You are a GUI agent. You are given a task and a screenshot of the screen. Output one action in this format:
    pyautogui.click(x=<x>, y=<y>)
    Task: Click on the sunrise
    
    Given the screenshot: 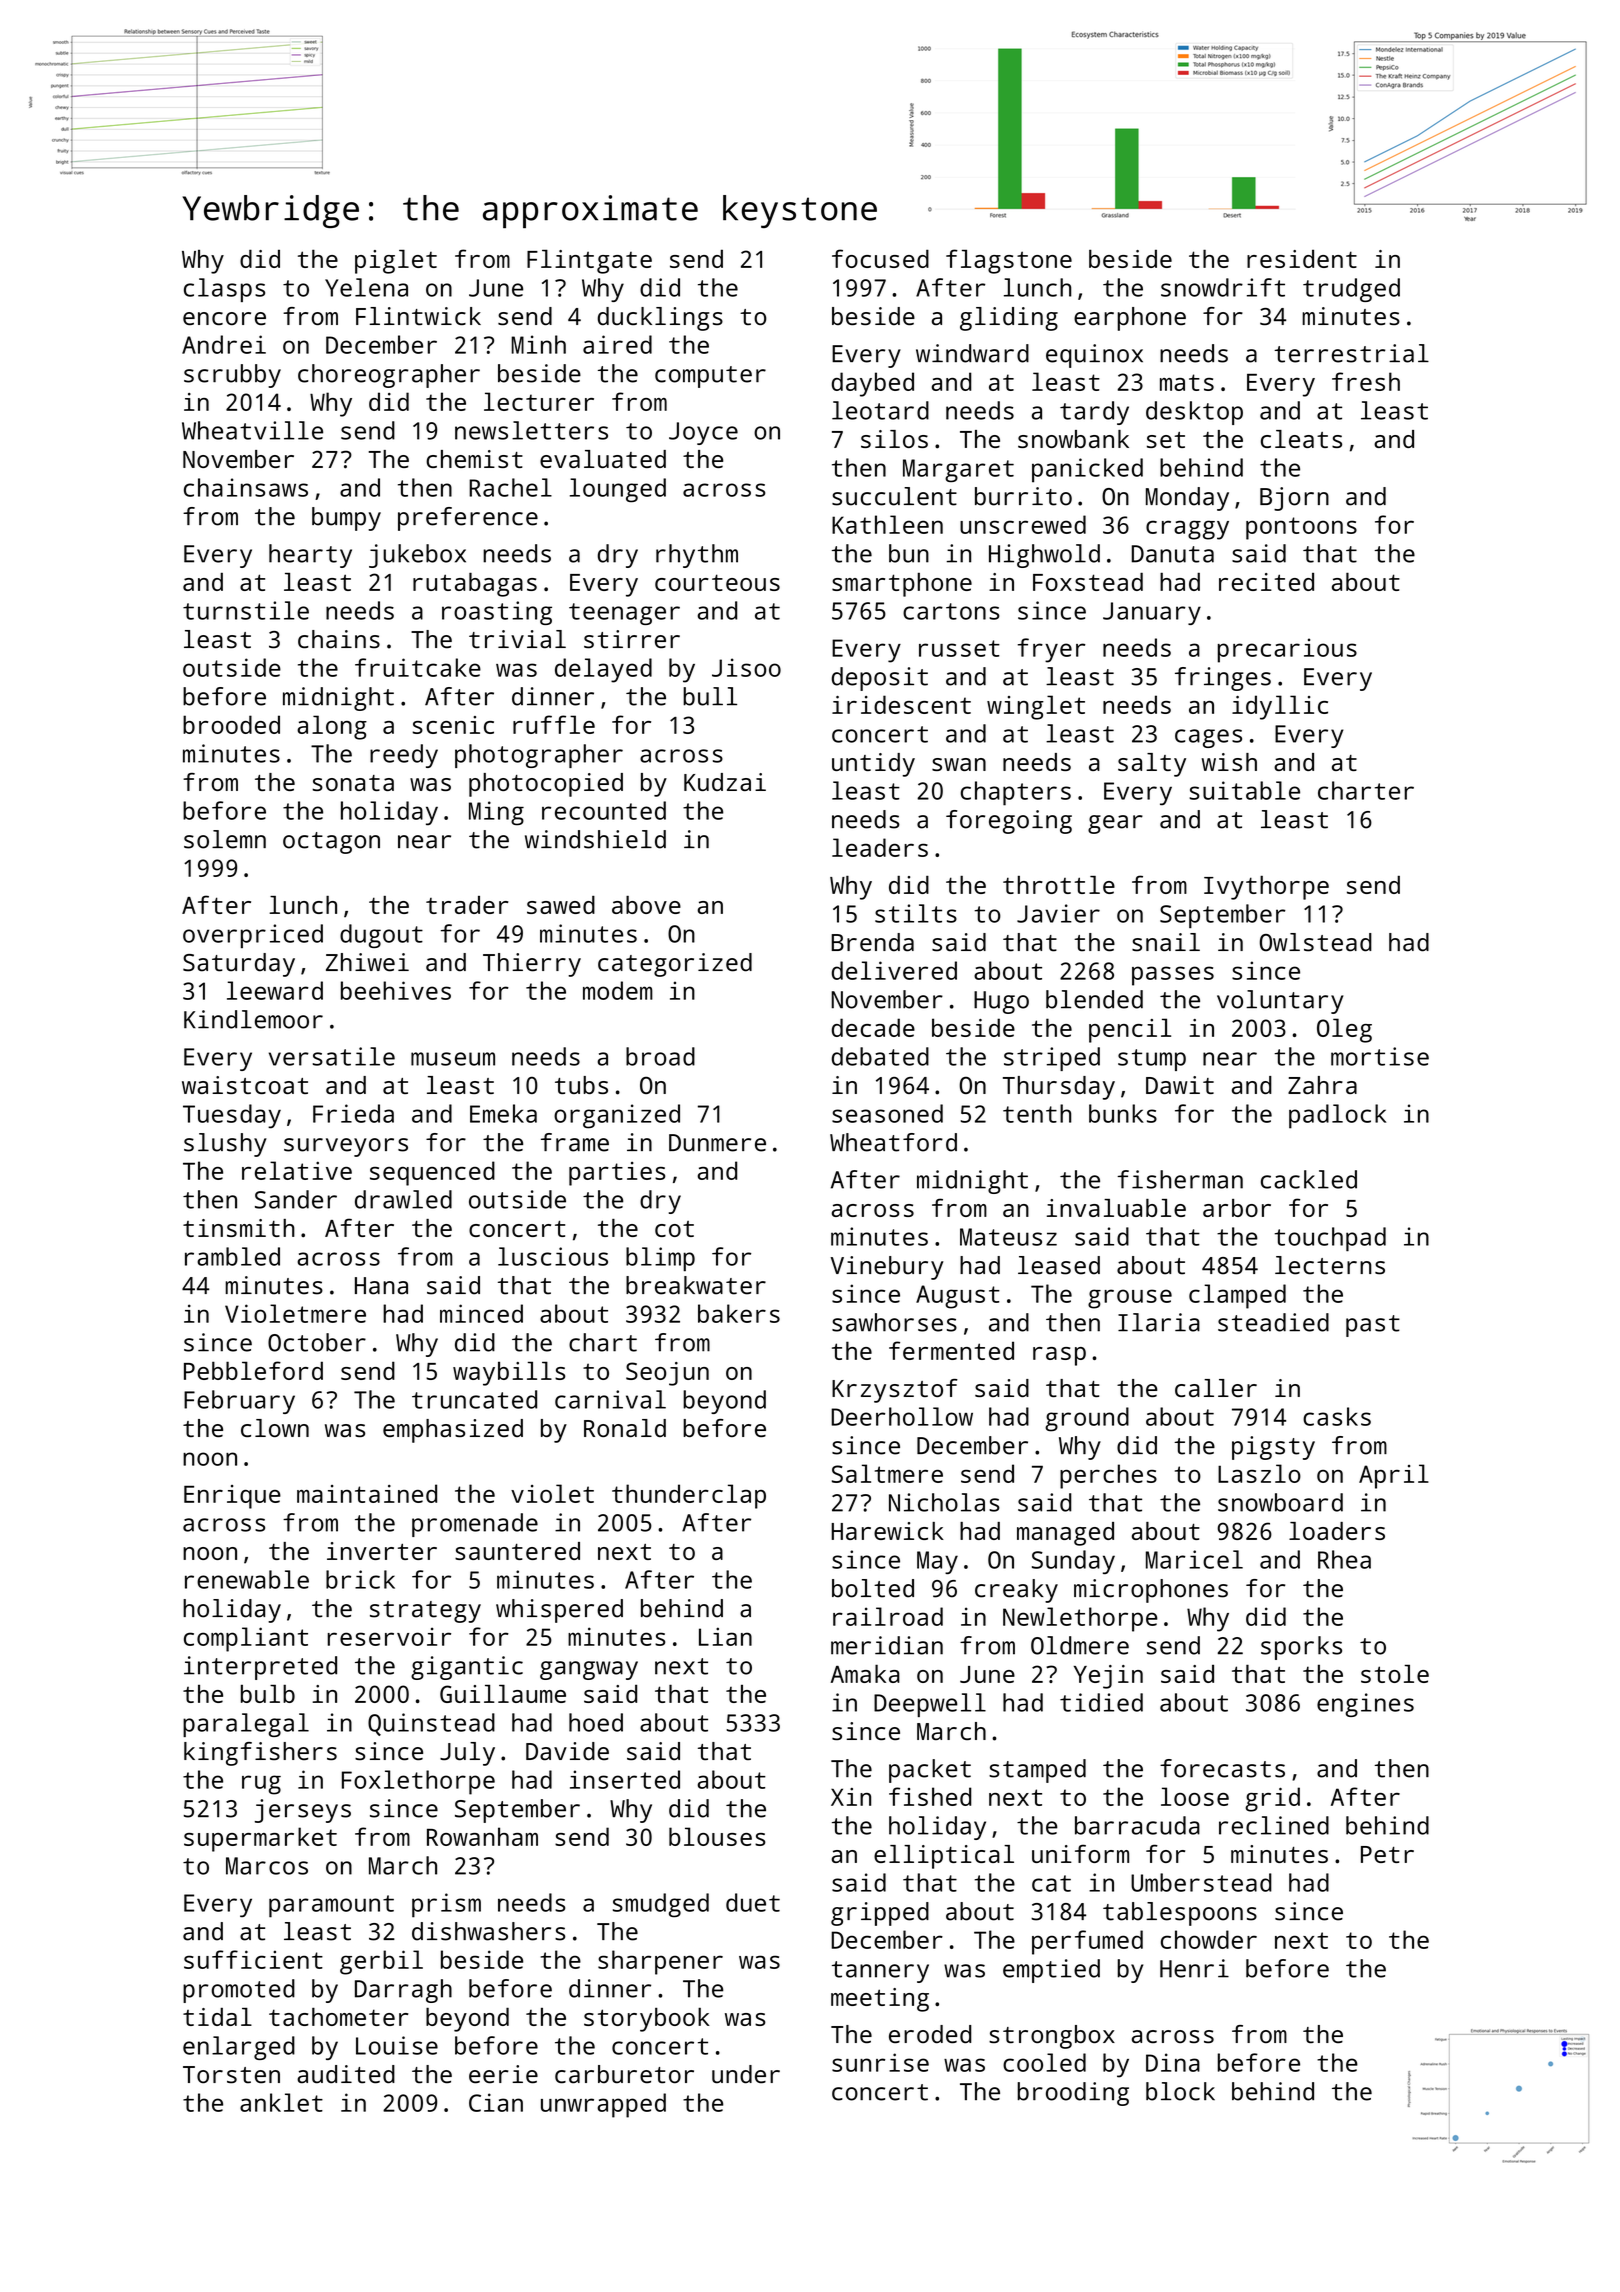 What is the action you would take?
    pyautogui.click(x=880, y=2062)
